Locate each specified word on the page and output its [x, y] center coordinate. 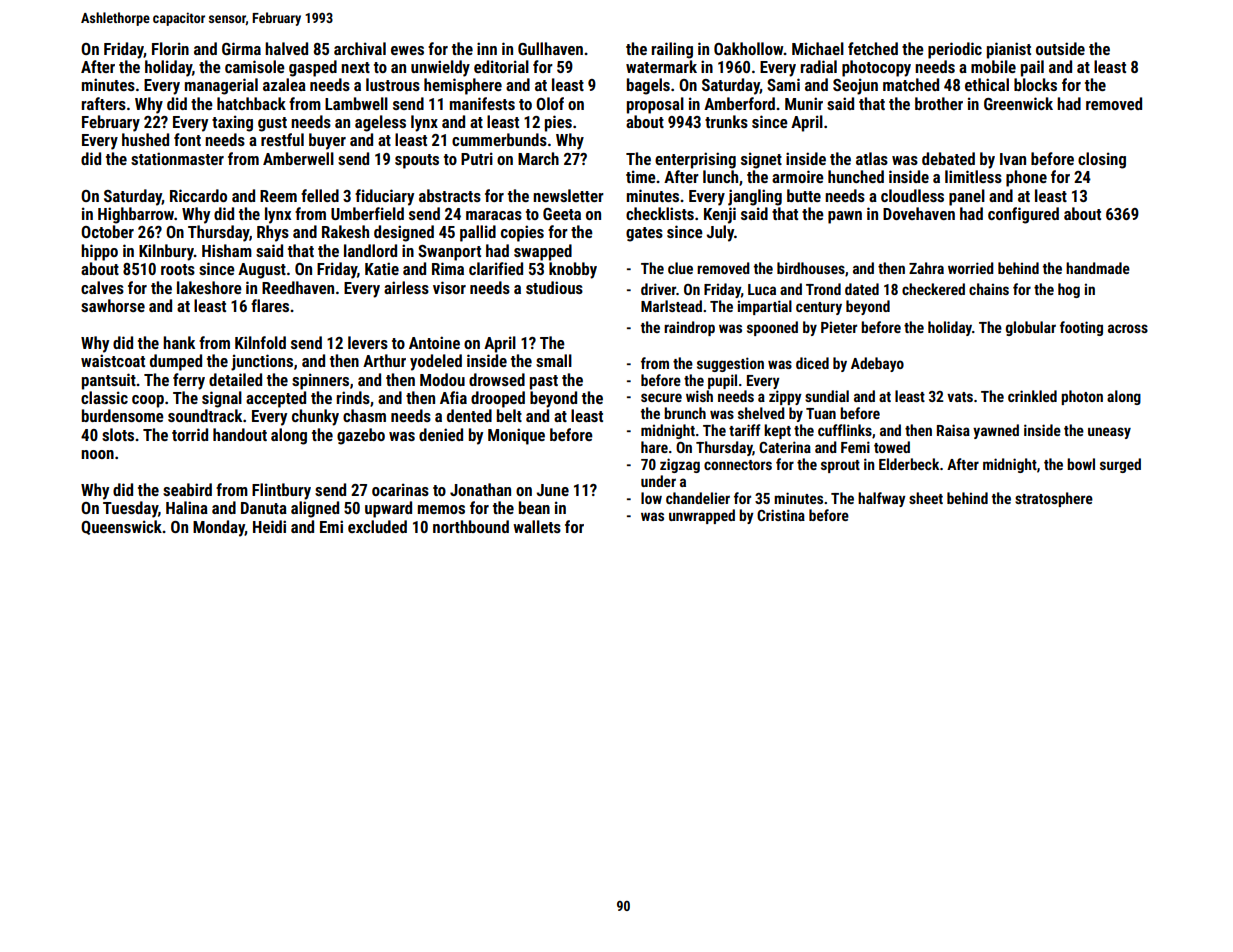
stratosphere [1054, 499]
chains [989, 289]
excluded [377, 526]
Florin [170, 48]
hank [179, 342]
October [107, 231]
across [1128, 328]
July [720, 233]
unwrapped [702, 516]
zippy [785, 397]
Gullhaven [550, 48]
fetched [873, 48]
